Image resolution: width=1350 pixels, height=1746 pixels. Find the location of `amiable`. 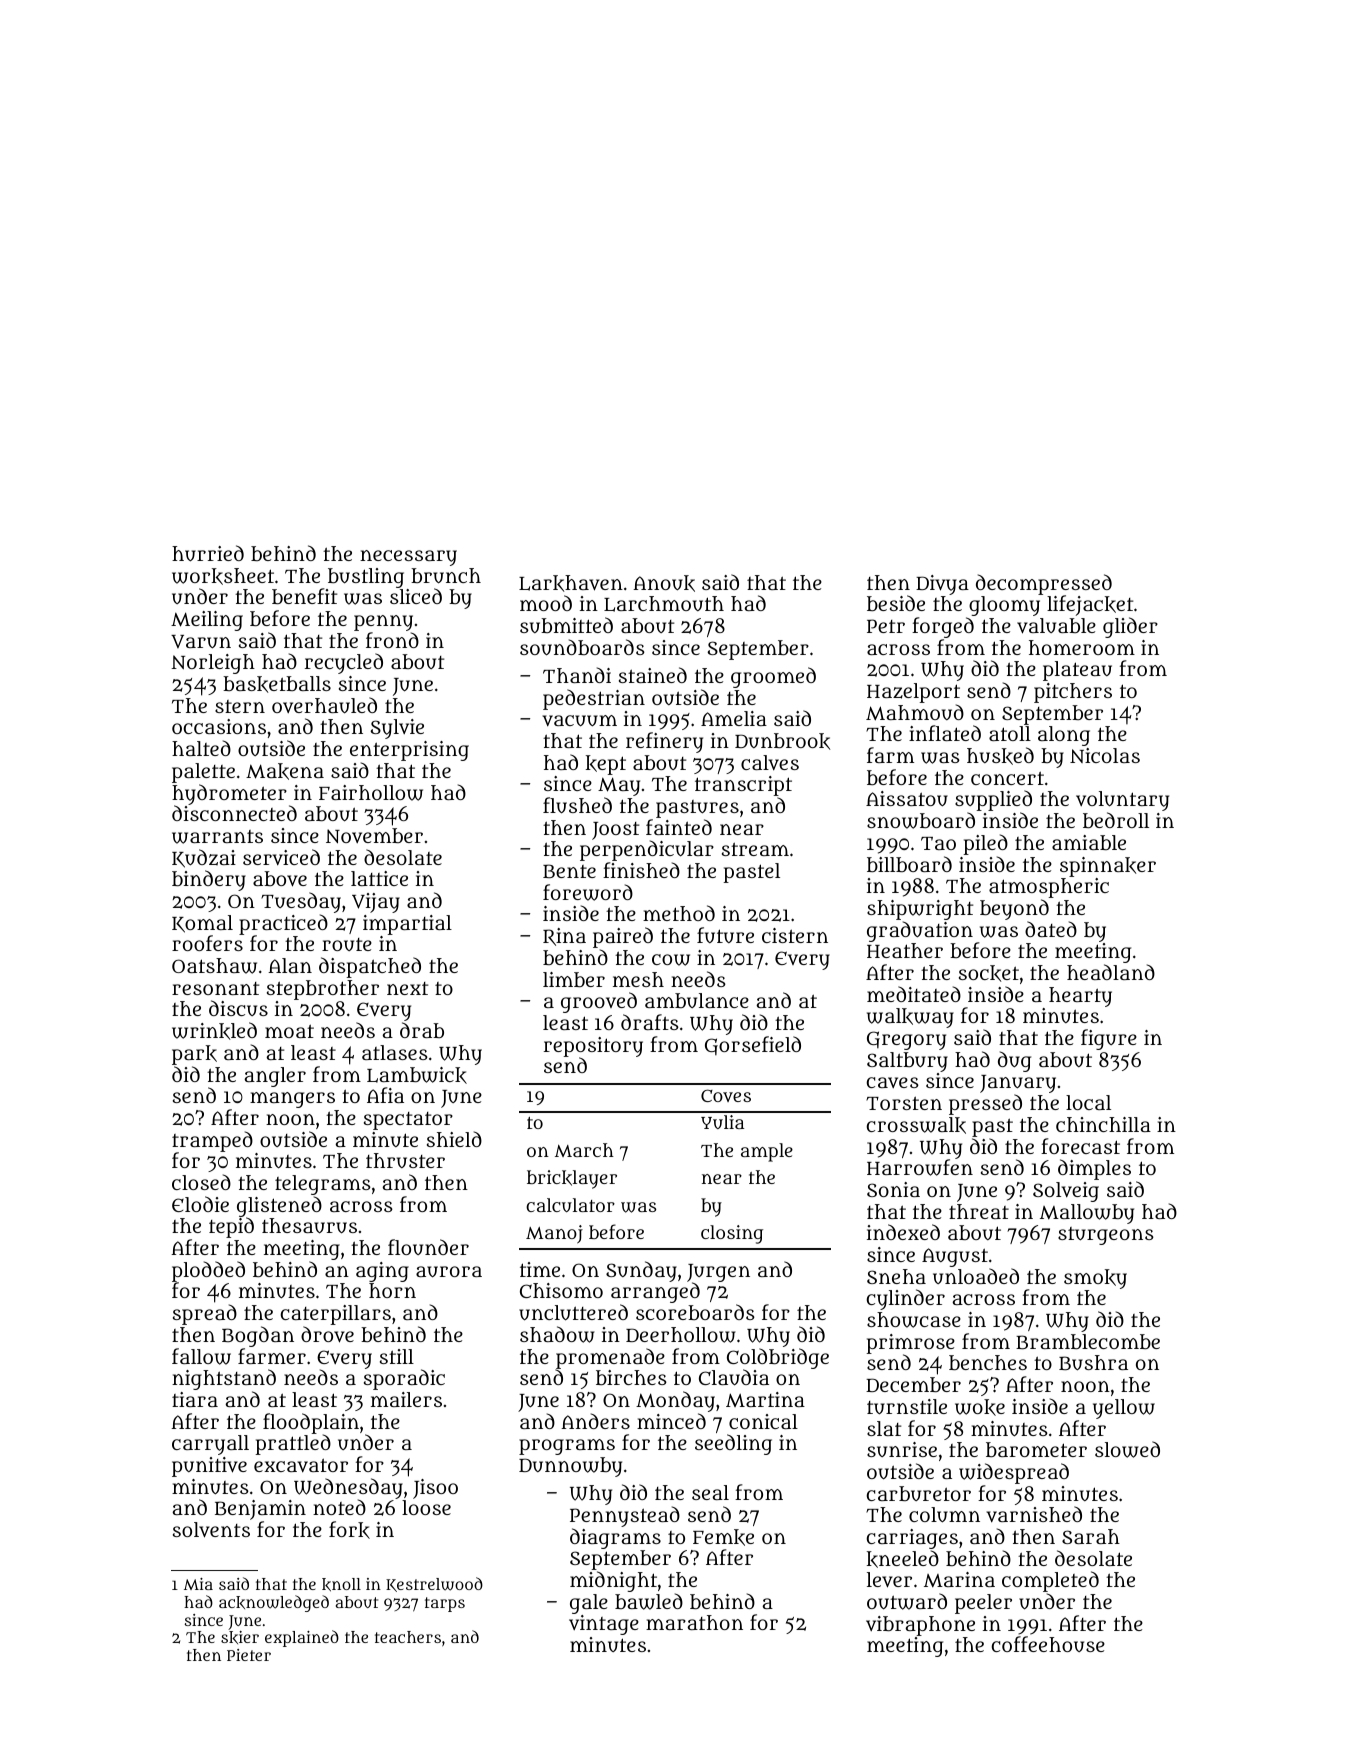

amiable is located at coordinates (1089, 842).
